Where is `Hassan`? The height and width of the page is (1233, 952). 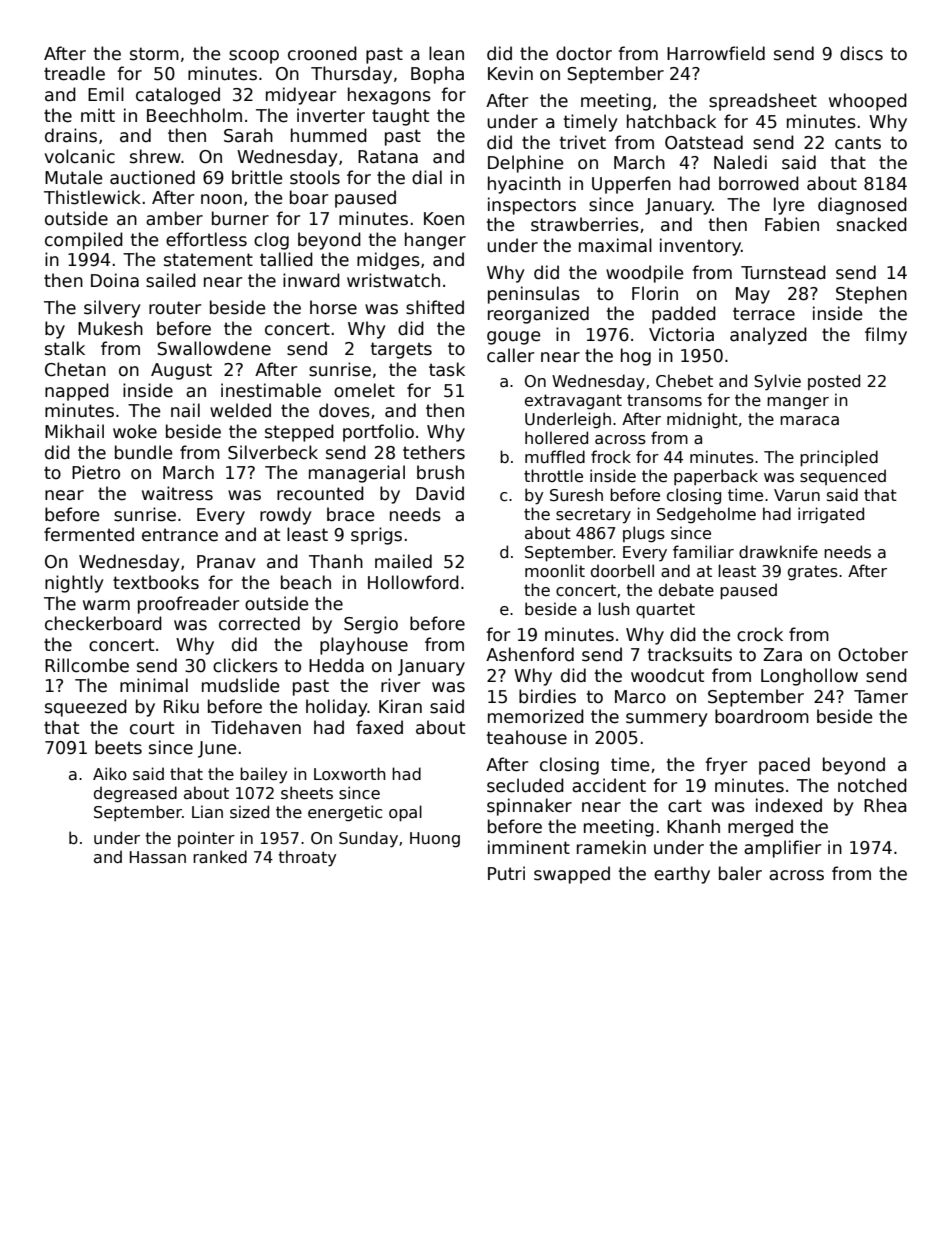
Hassan is located at coordinates (158, 857).
